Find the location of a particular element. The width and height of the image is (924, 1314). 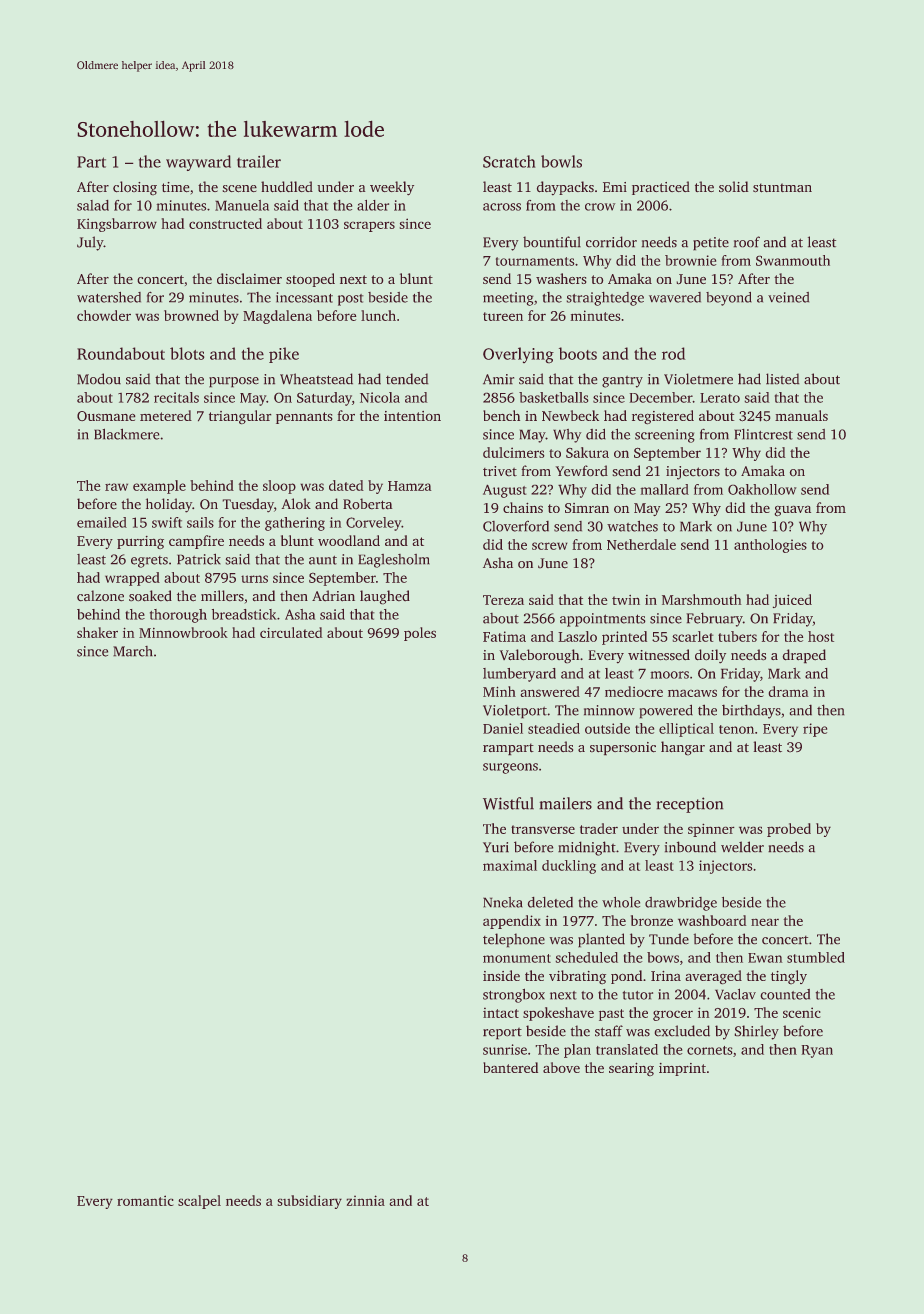

above is located at coordinates (561, 1067).
